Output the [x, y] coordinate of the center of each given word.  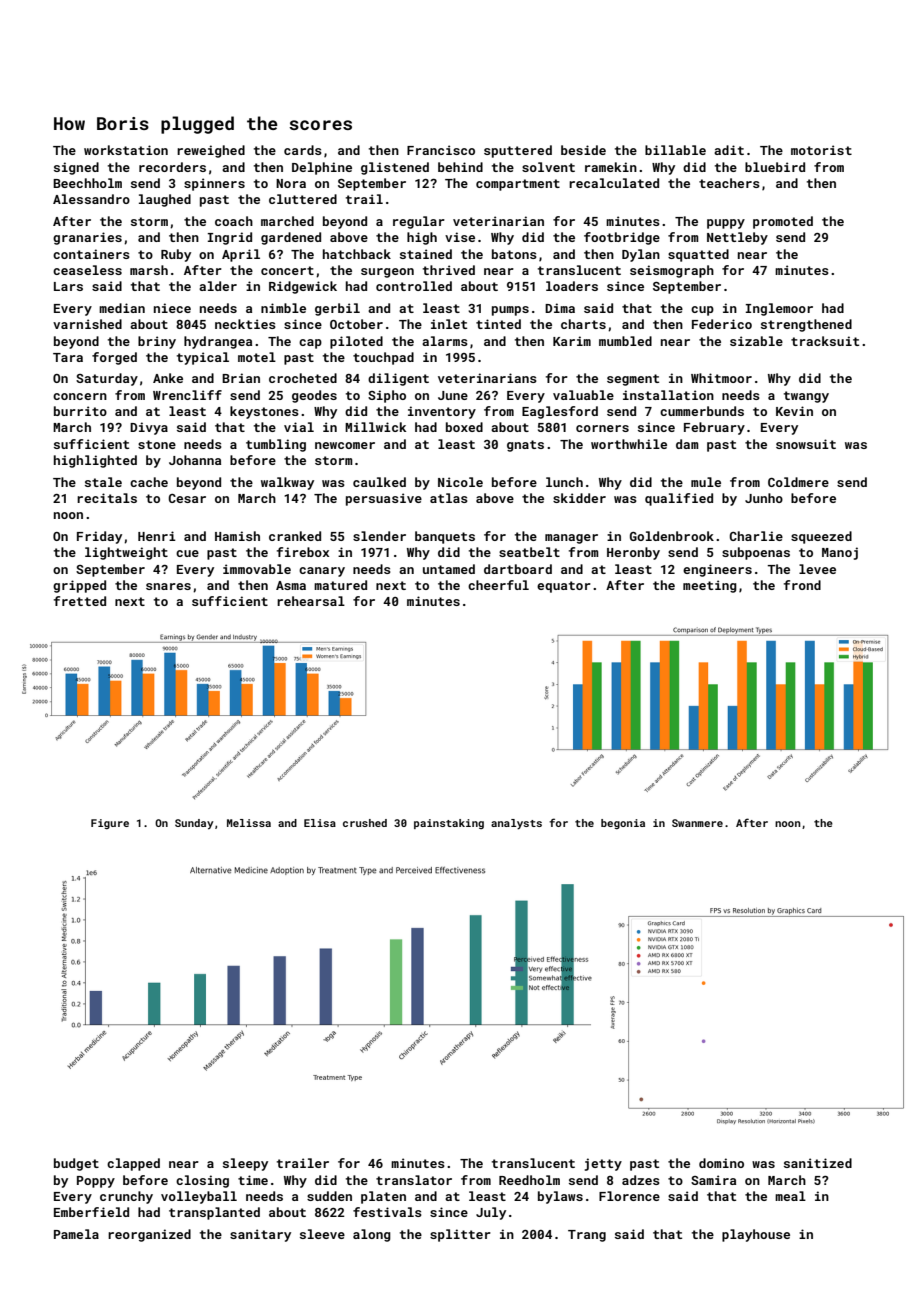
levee [817, 569]
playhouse [756, 1235]
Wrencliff [187, 395]
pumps [510, 311]
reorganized [149, 1235]
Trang [587, 1236]
